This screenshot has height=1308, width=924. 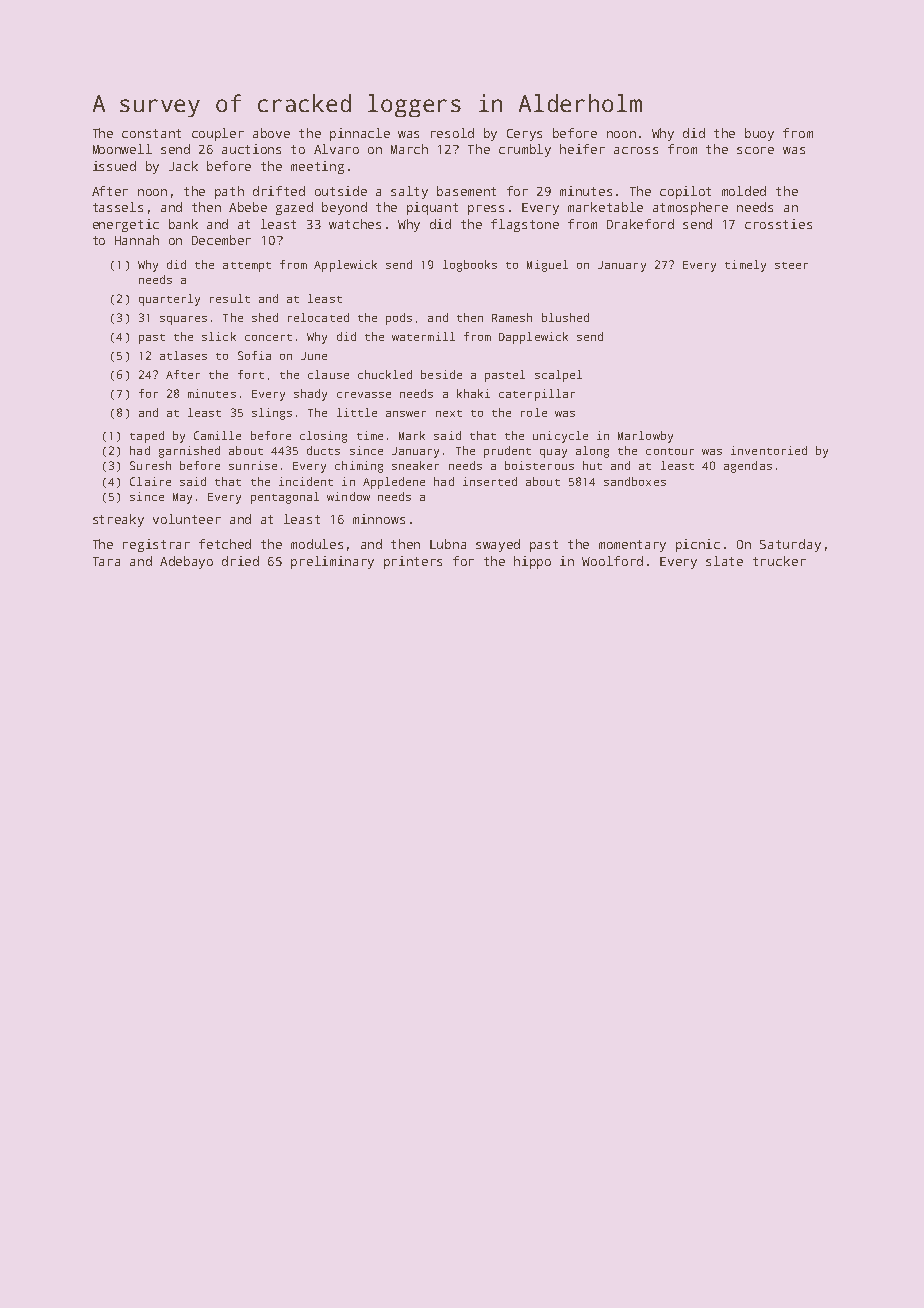 I want to click on pentagonal, so click(x=285, y=498).
